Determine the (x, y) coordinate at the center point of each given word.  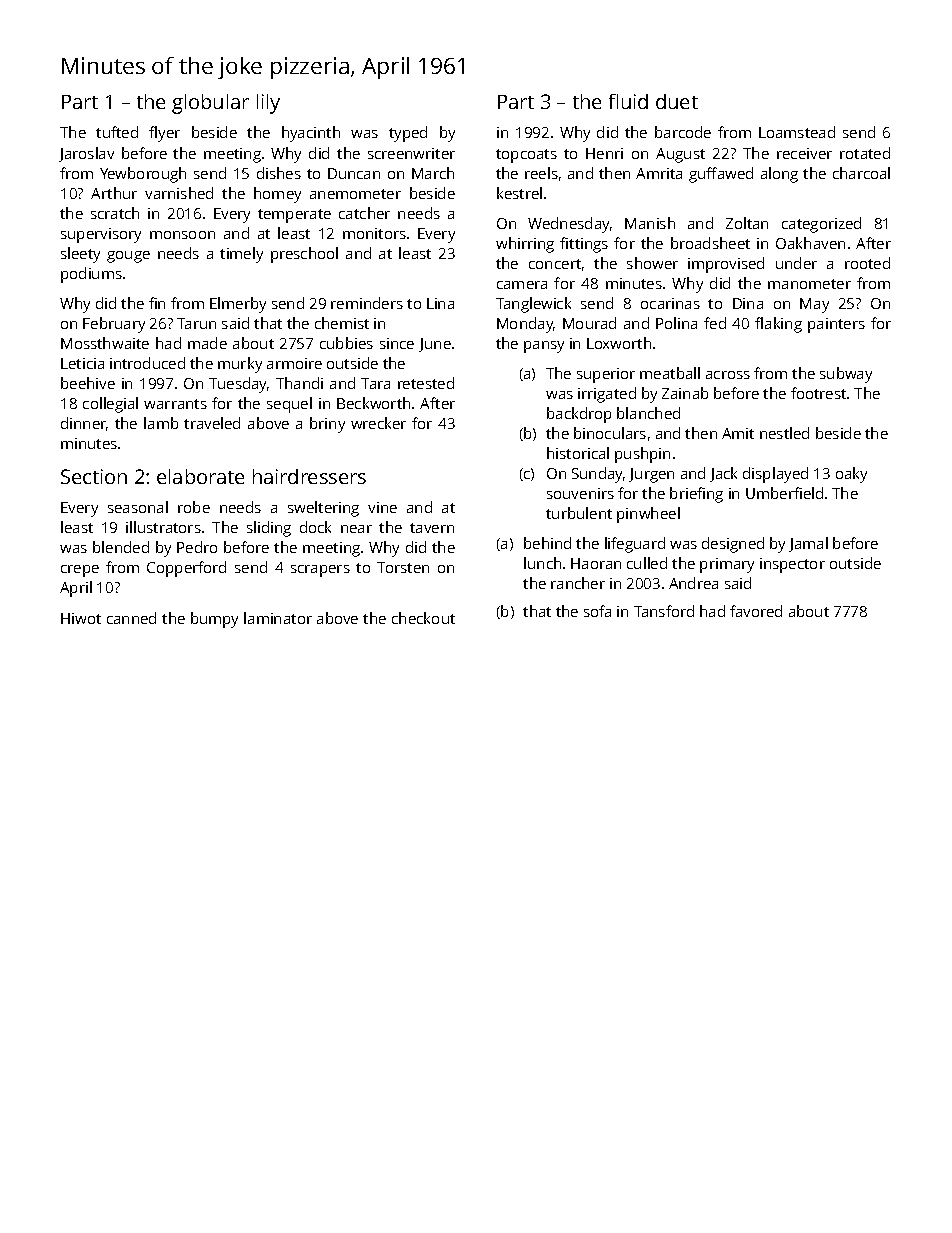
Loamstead (797, 132)
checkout (423, 618)
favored (756, 611)
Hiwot (81, 618)
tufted (117, 132)
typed (408, 134)
